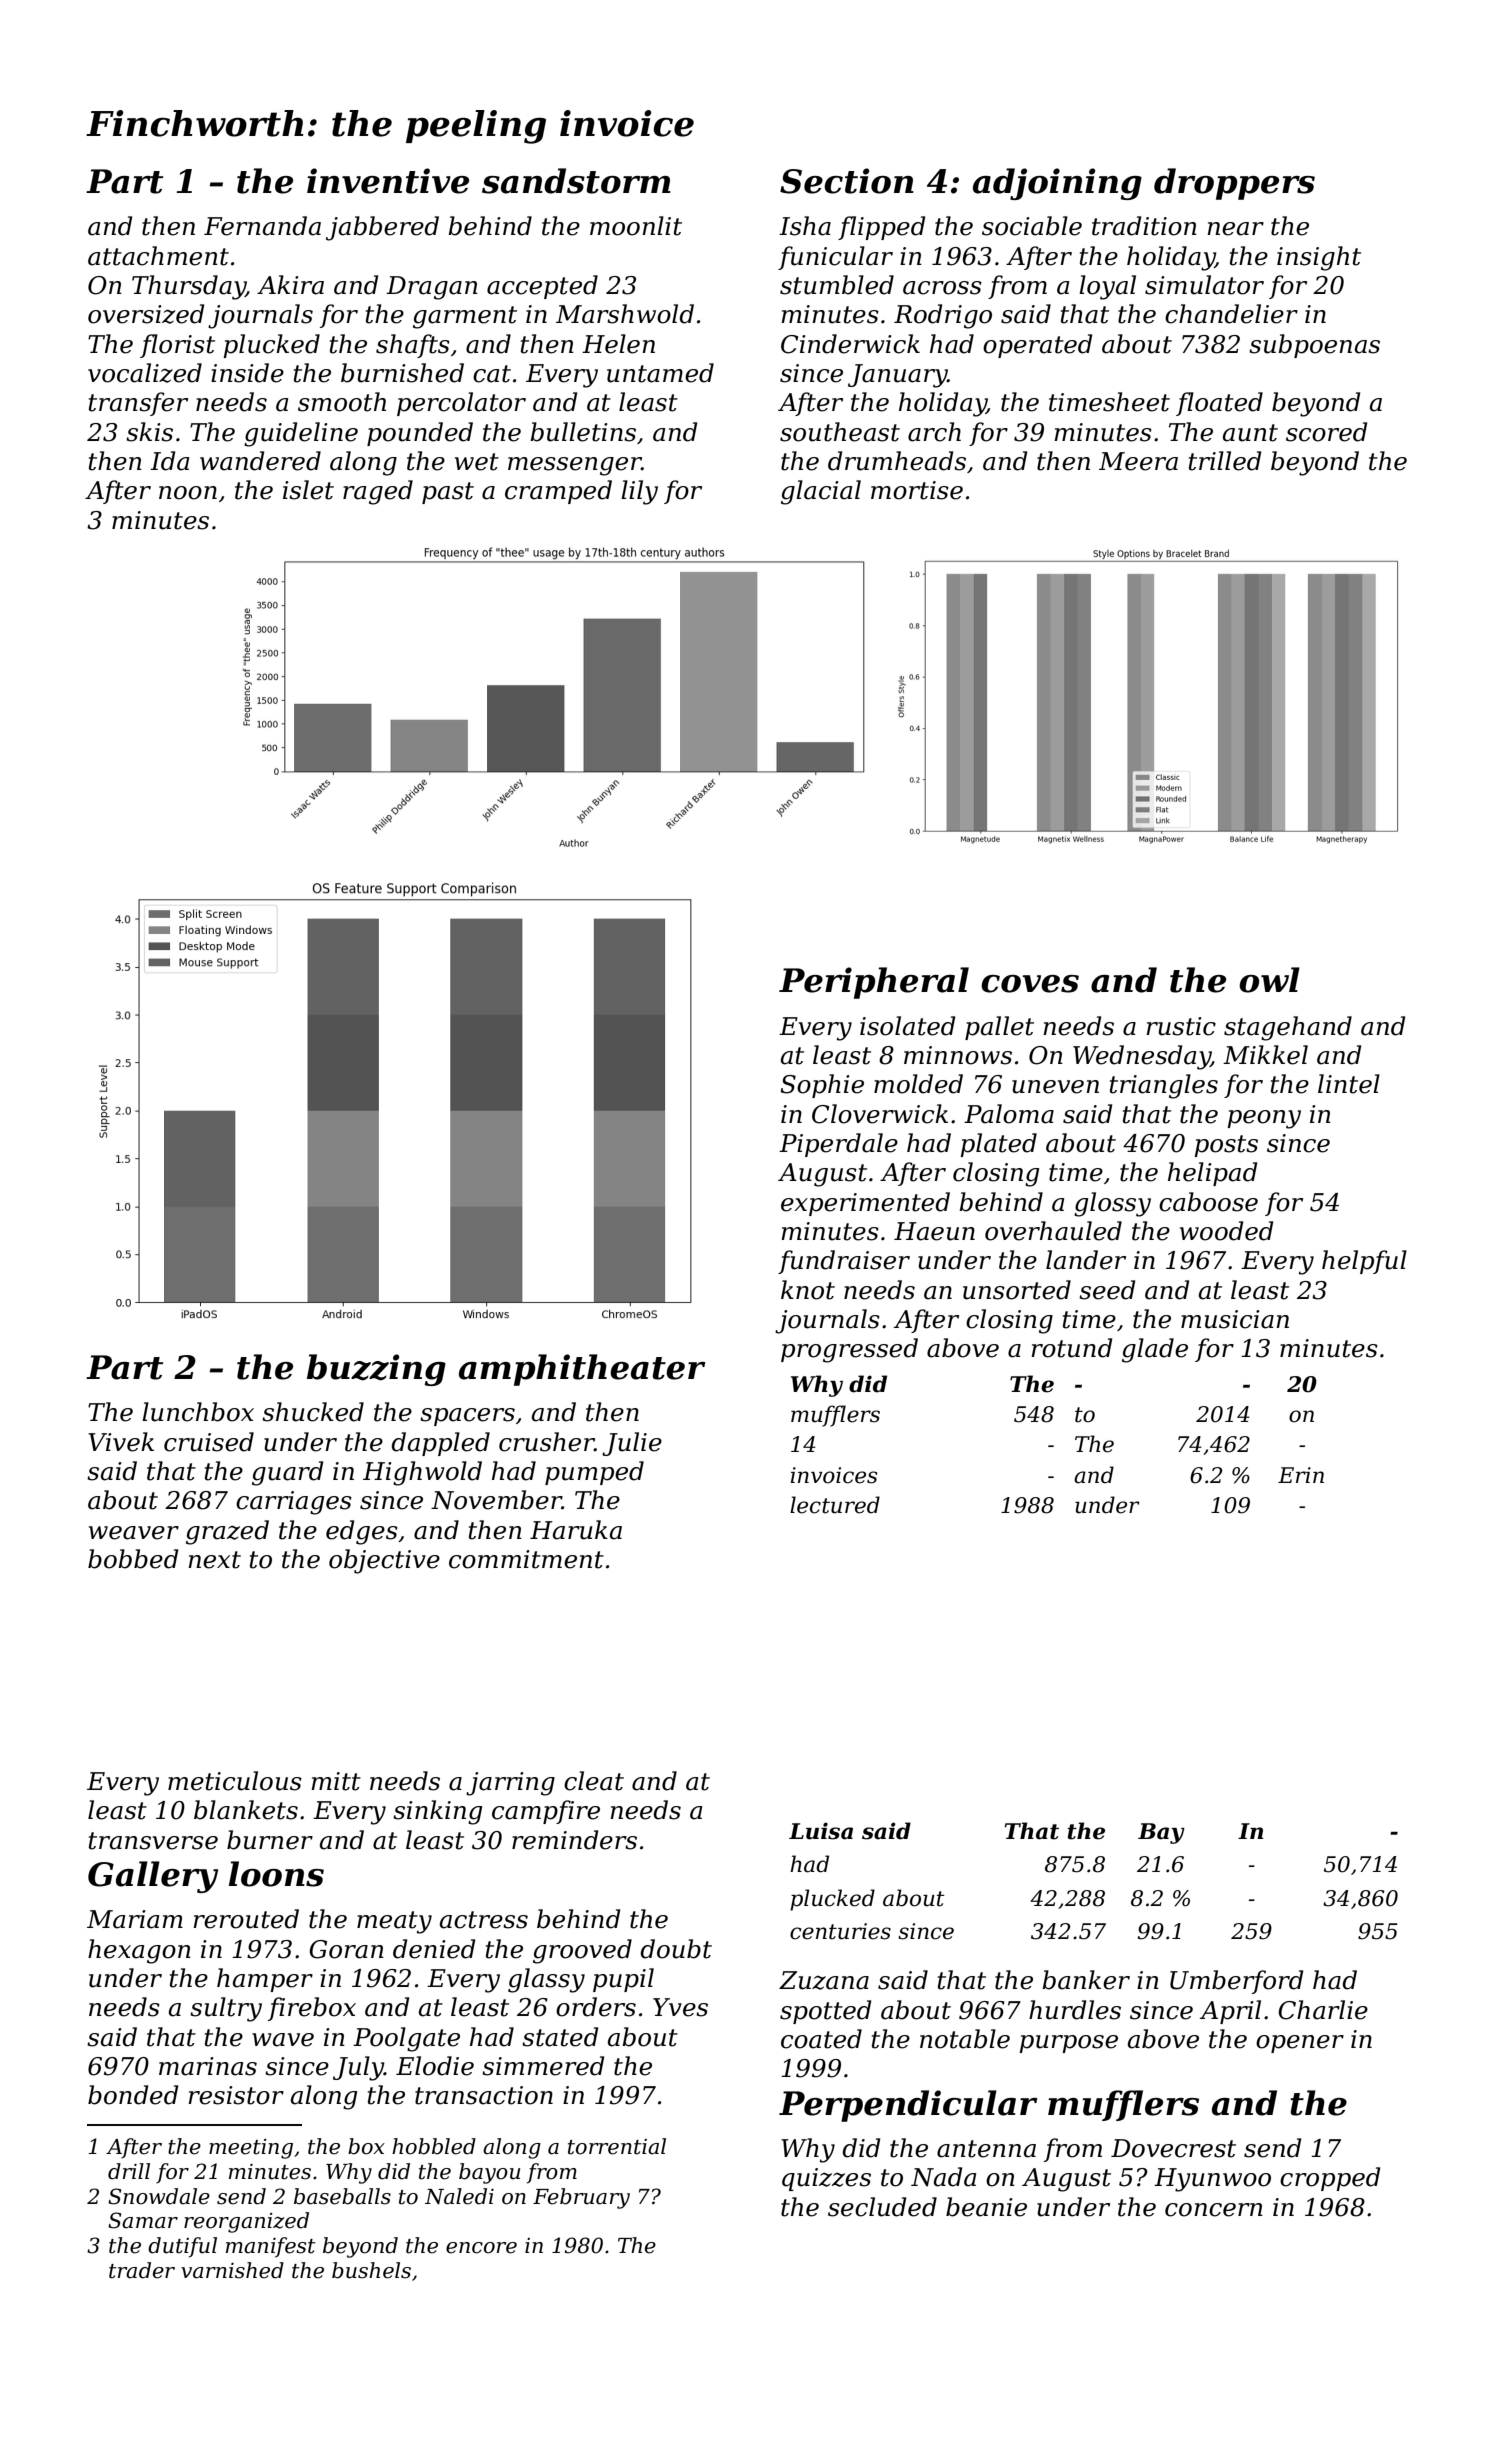  What do you see at coordinates (1269, 980) in the page?
I see `owl` at bounding box center [1269, 980].
